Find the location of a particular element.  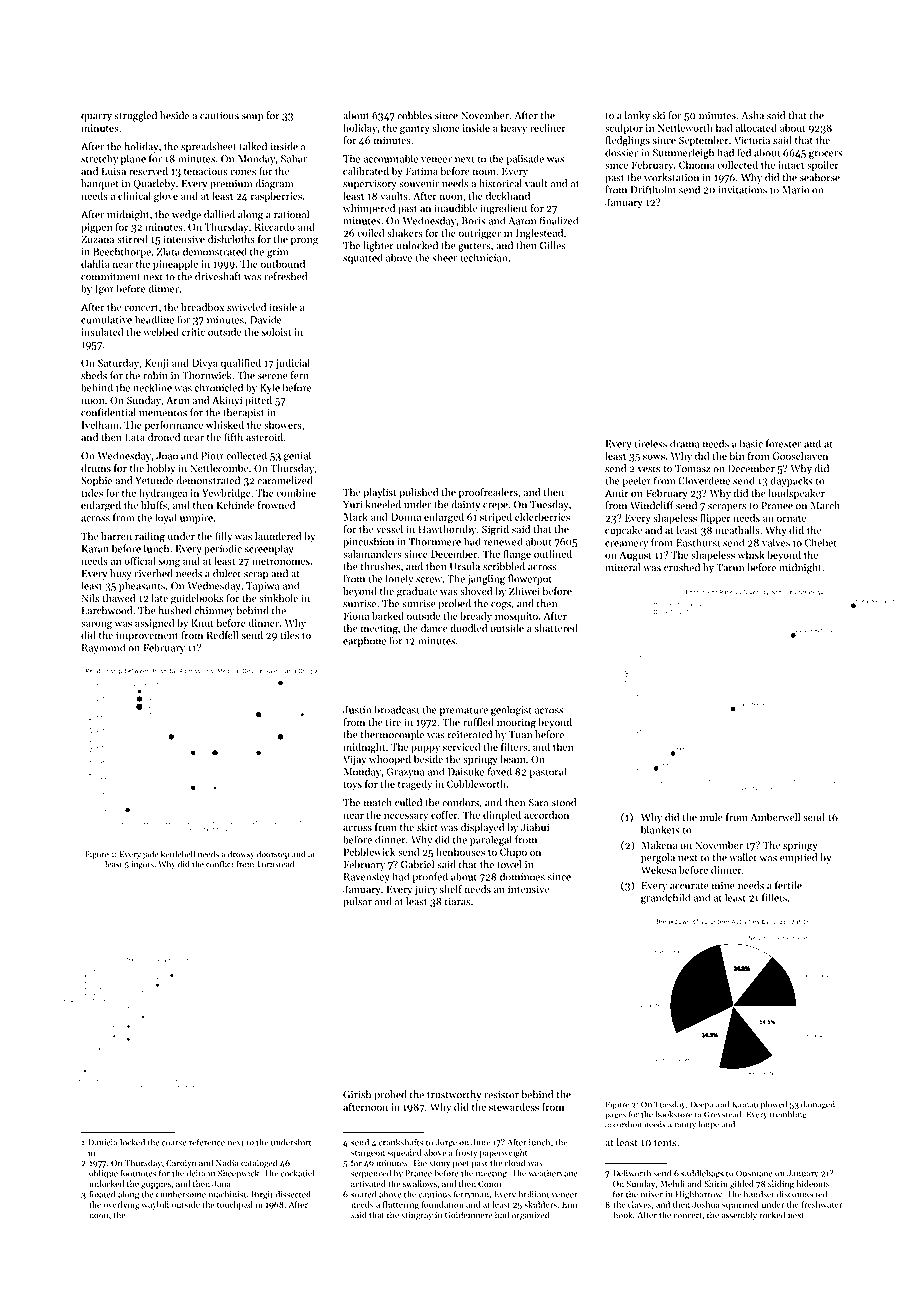

Redfell is located at coordinates (223, 635).
